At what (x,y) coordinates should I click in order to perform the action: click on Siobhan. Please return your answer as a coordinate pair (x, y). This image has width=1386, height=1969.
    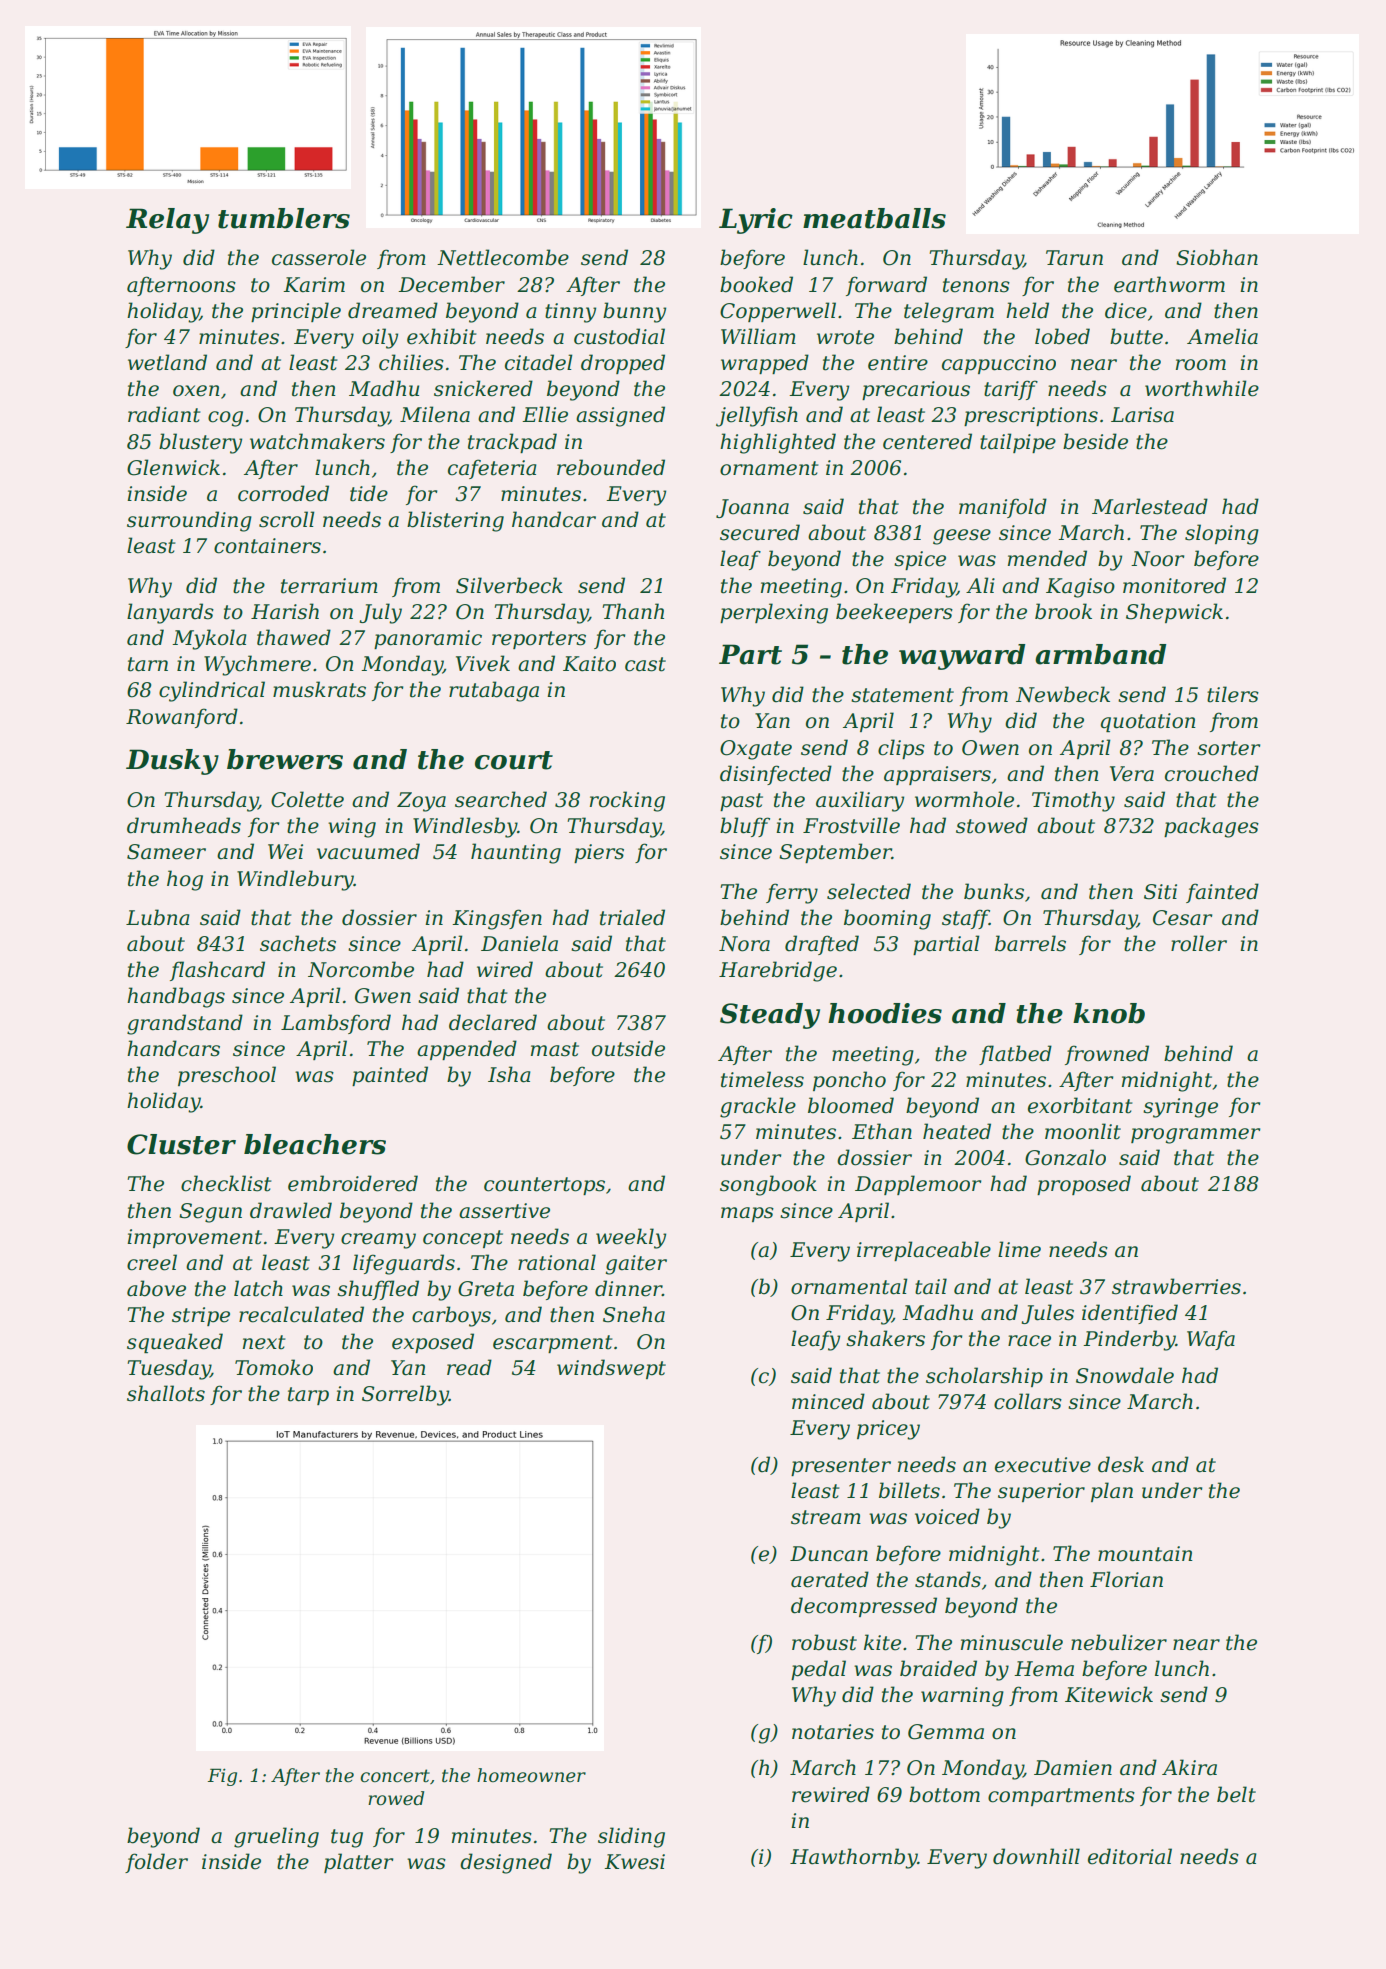
    Looking at the image, I should click on (1217, 257).
